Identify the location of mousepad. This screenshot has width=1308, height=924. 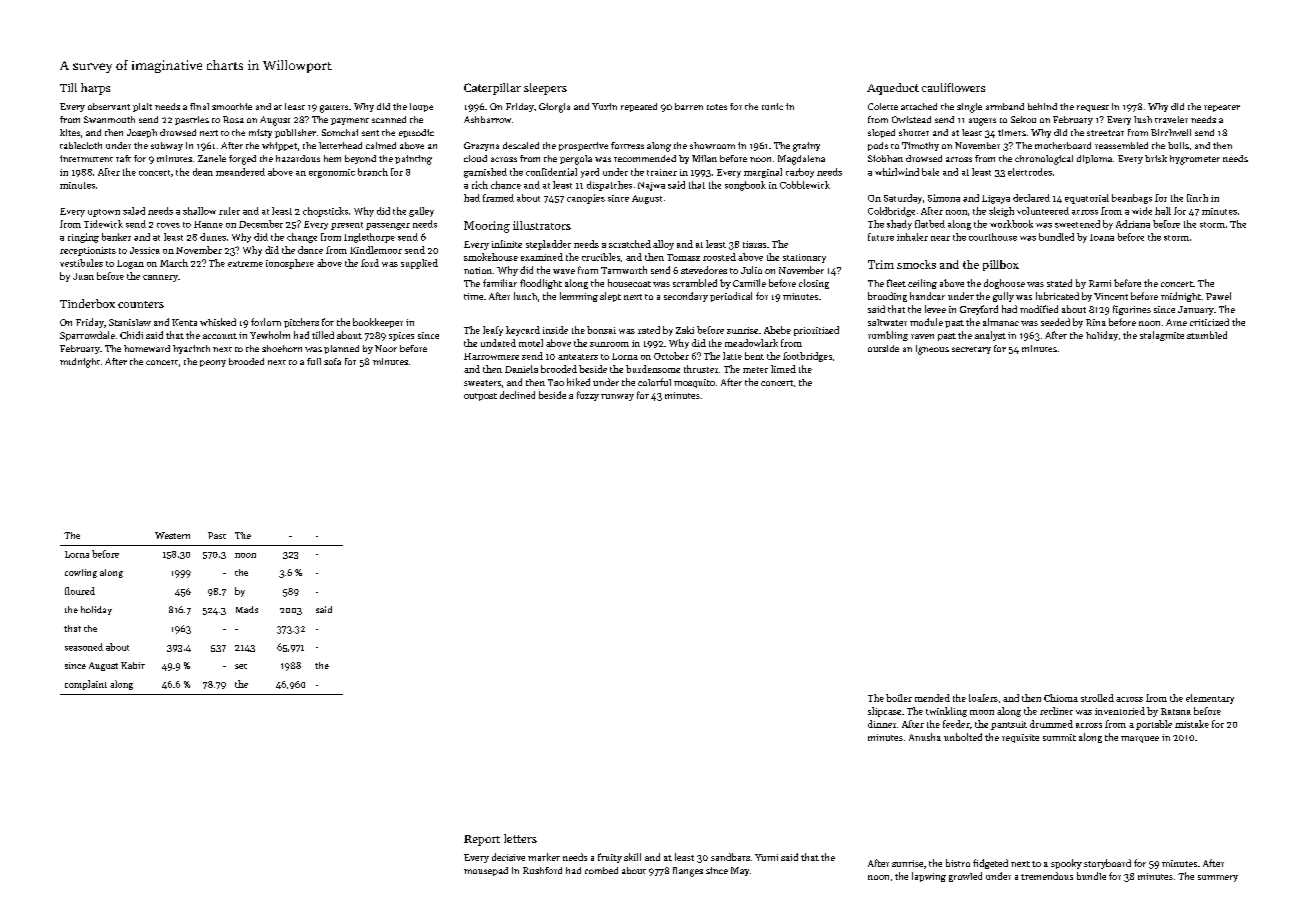
(486, 871).
